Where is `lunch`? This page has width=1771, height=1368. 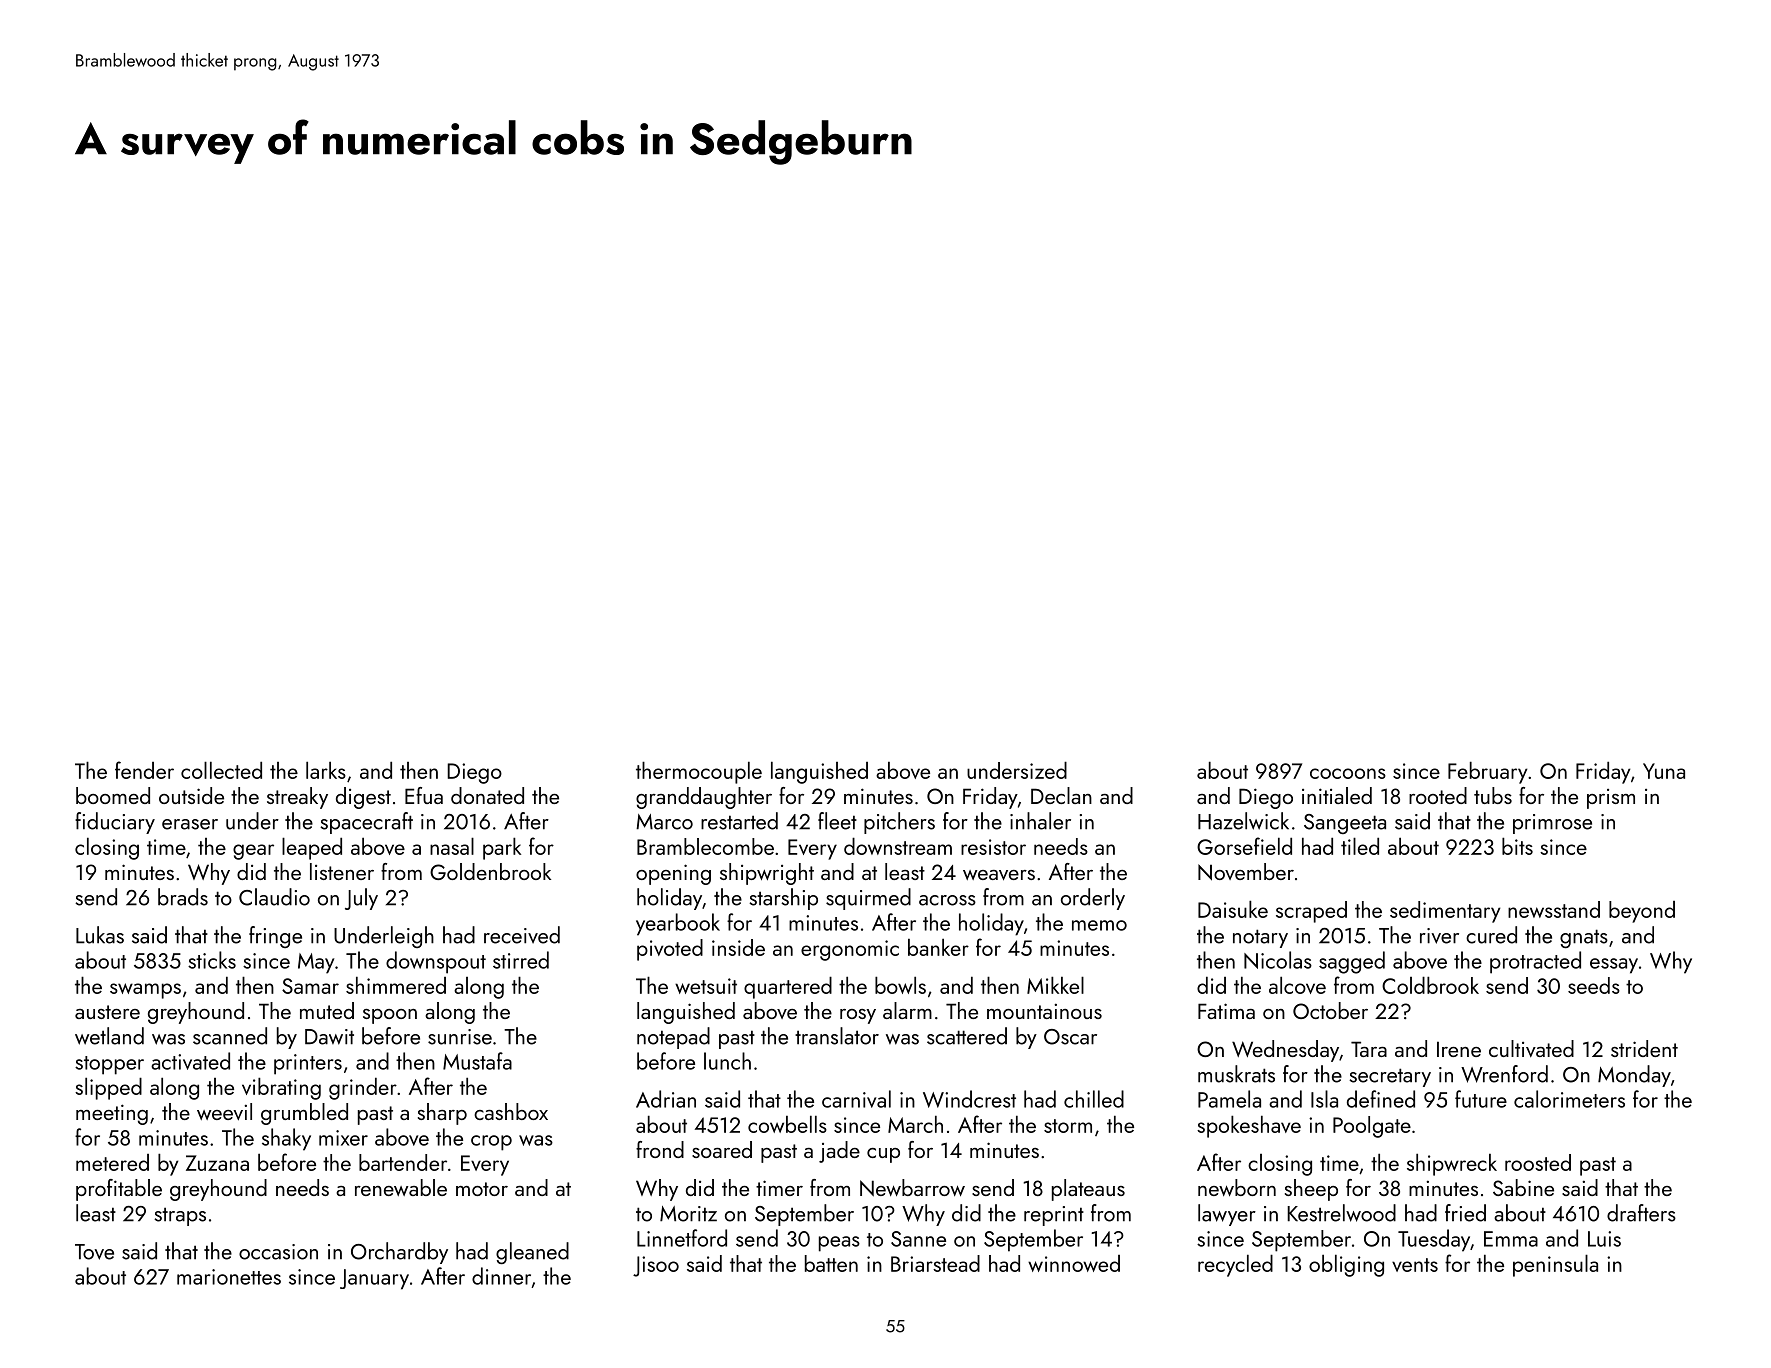 lunch is located at coordinates (727, 1061).
